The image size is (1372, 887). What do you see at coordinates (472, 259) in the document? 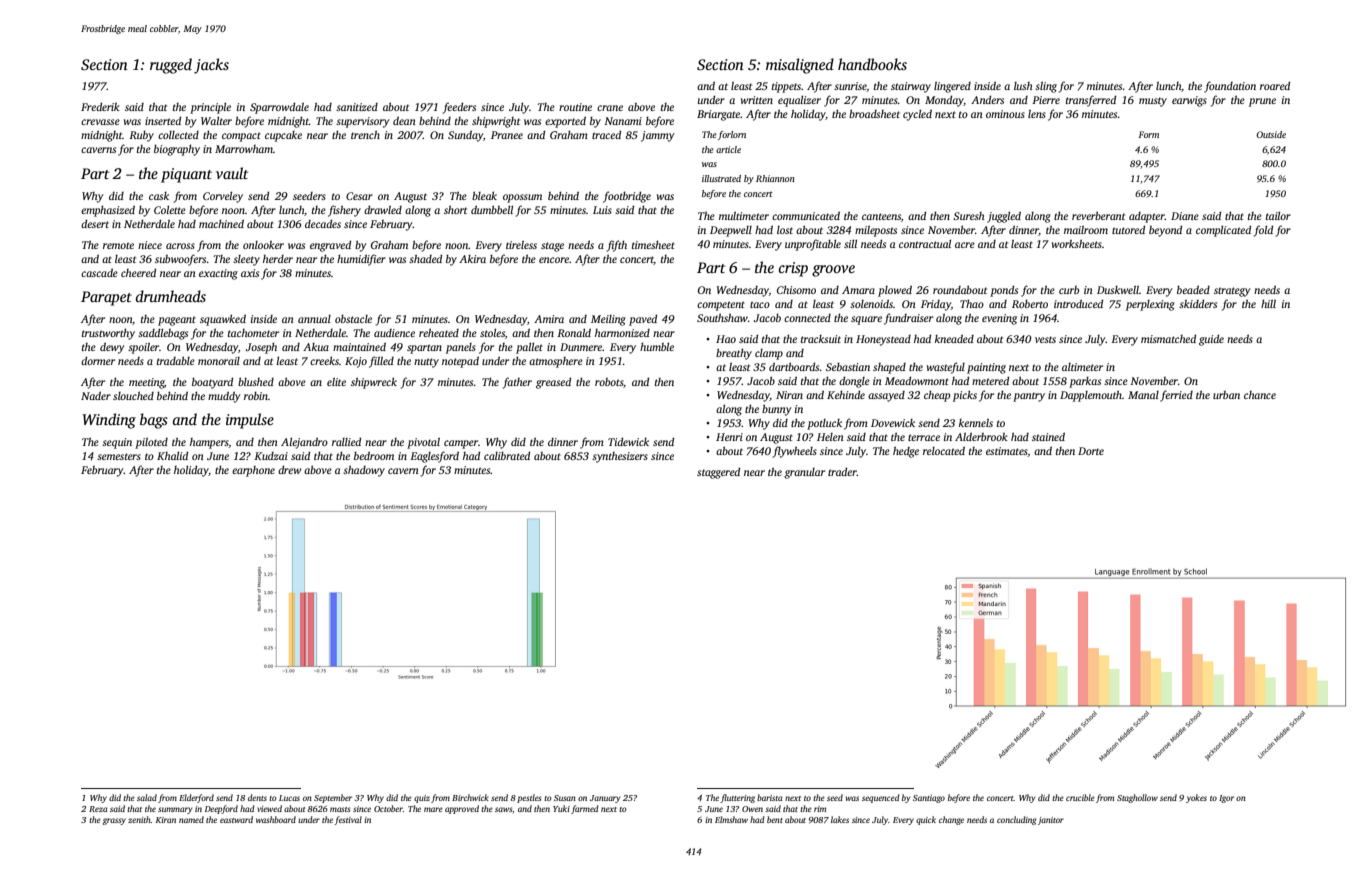
I see `Akira` at bounding box center [472, 259].
